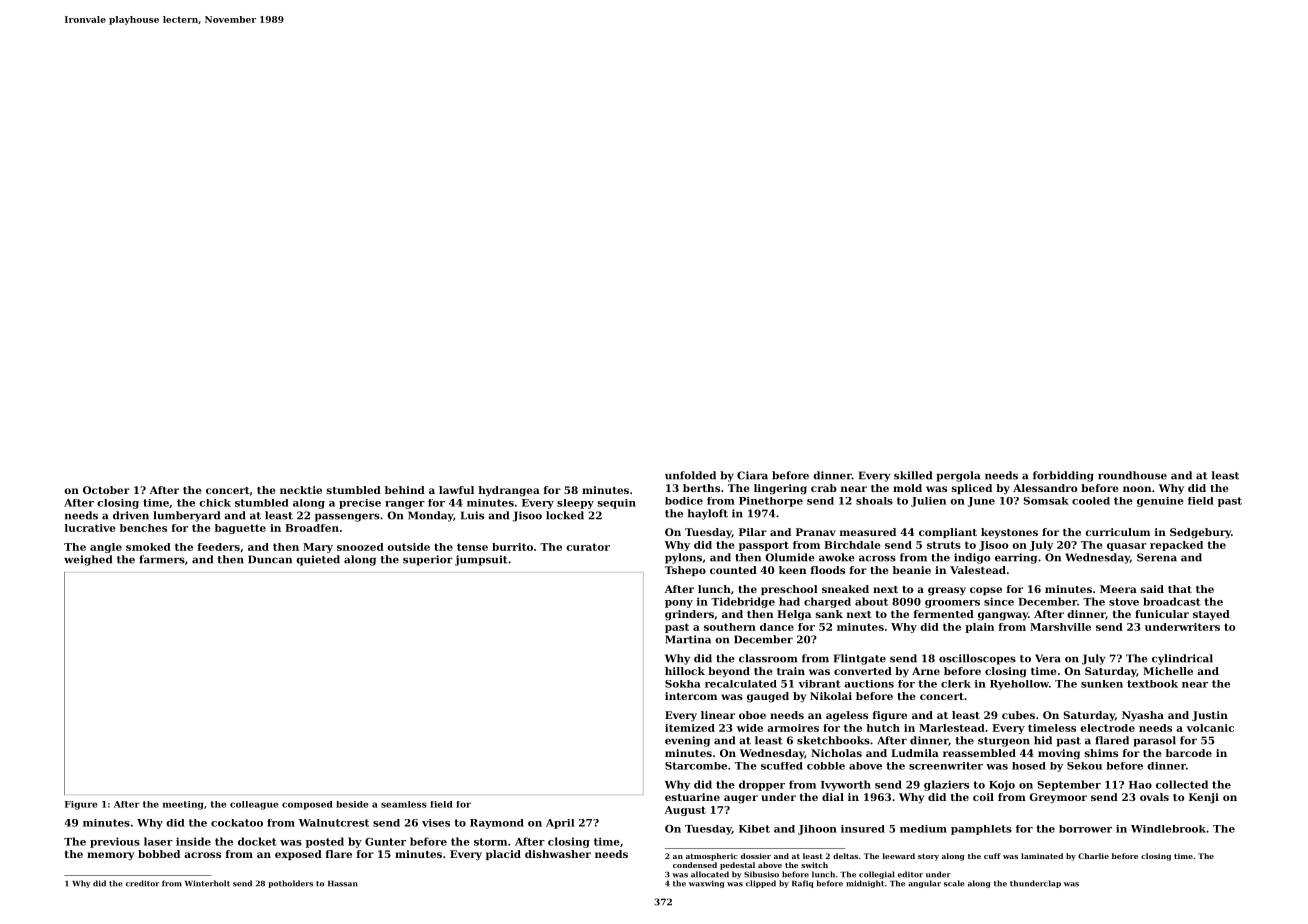 The image size is (1308, 924). Describe the element at coordinates (685, 571) in the image. I see `Tshepo` at that location.
